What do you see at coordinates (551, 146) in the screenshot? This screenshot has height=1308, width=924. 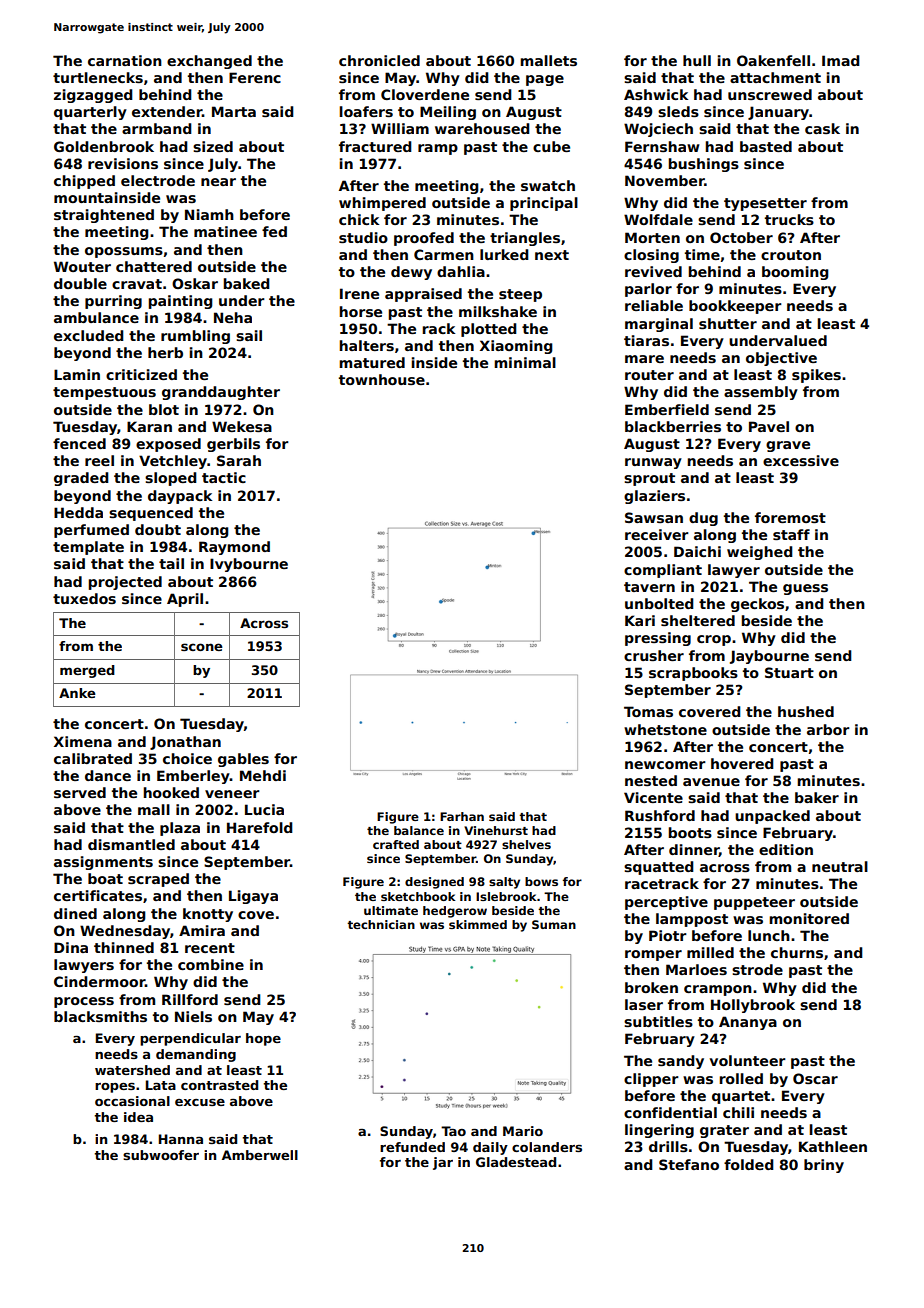 I see `cube` at bounding box center [551, 146].
